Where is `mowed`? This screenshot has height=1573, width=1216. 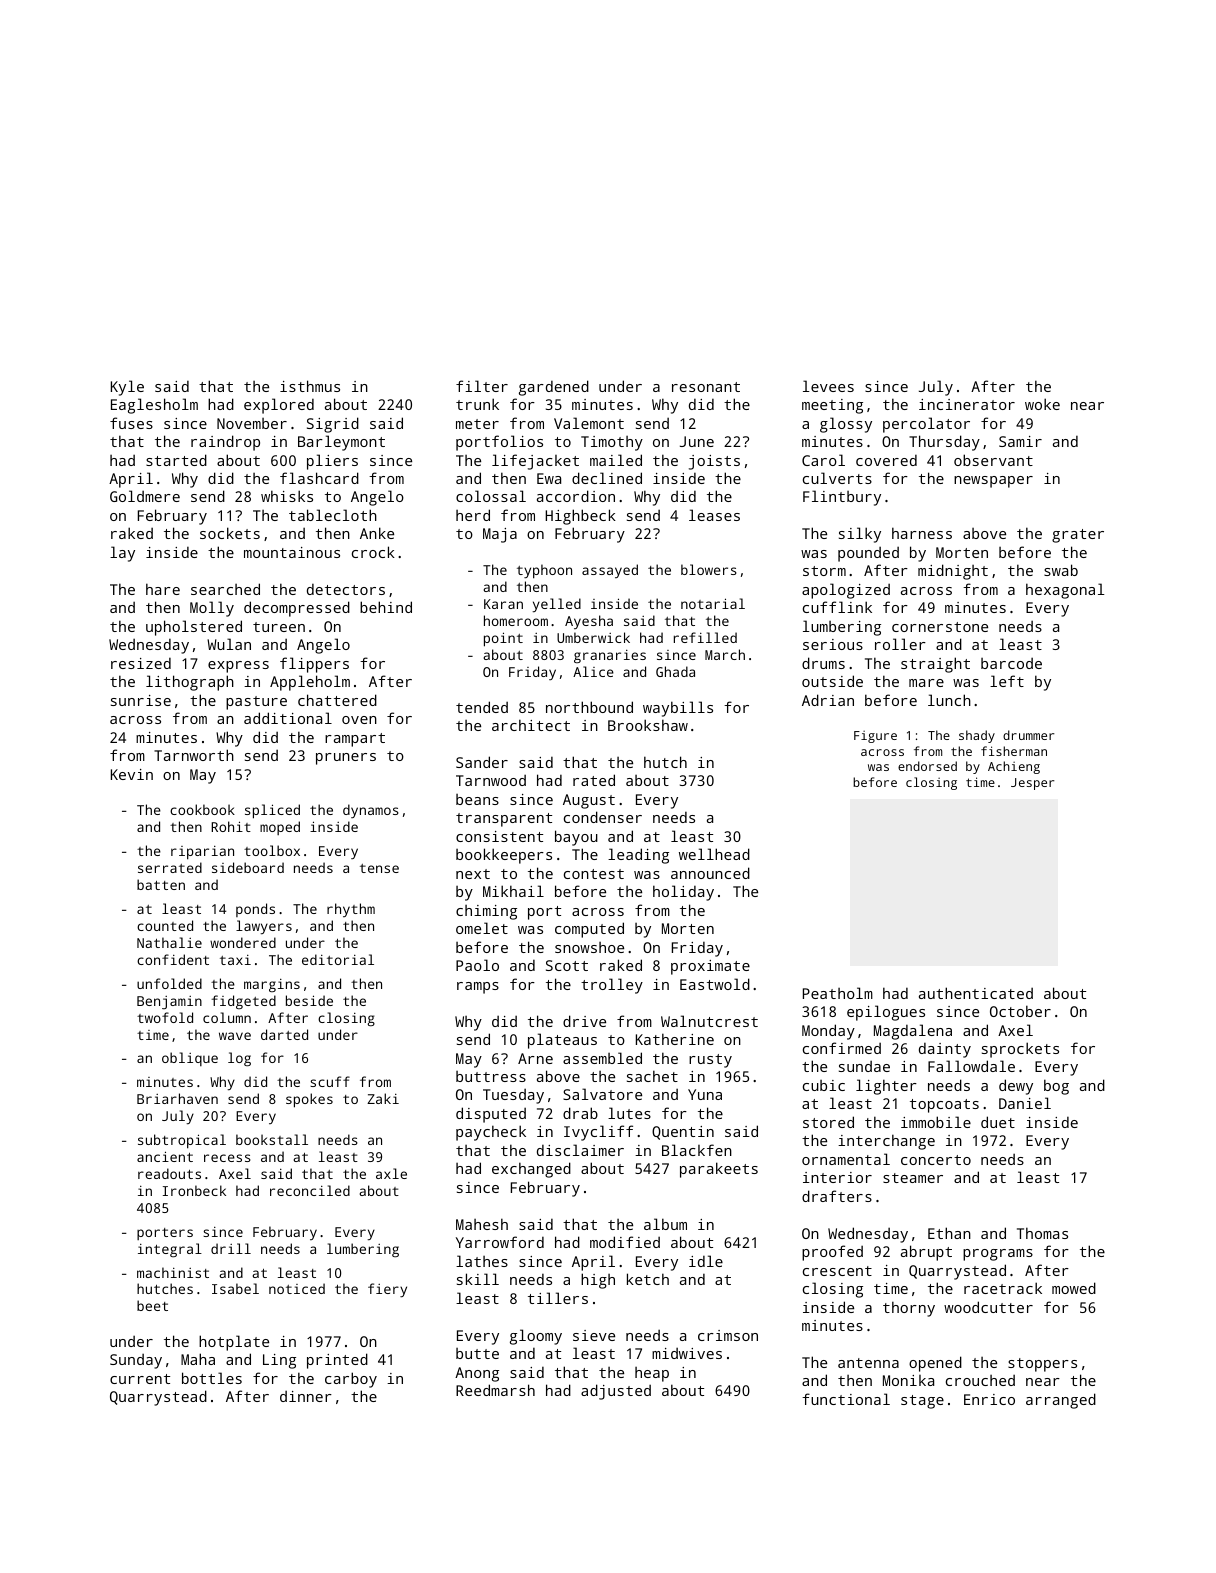
mowed is located at coordinates (1074, 1288).
